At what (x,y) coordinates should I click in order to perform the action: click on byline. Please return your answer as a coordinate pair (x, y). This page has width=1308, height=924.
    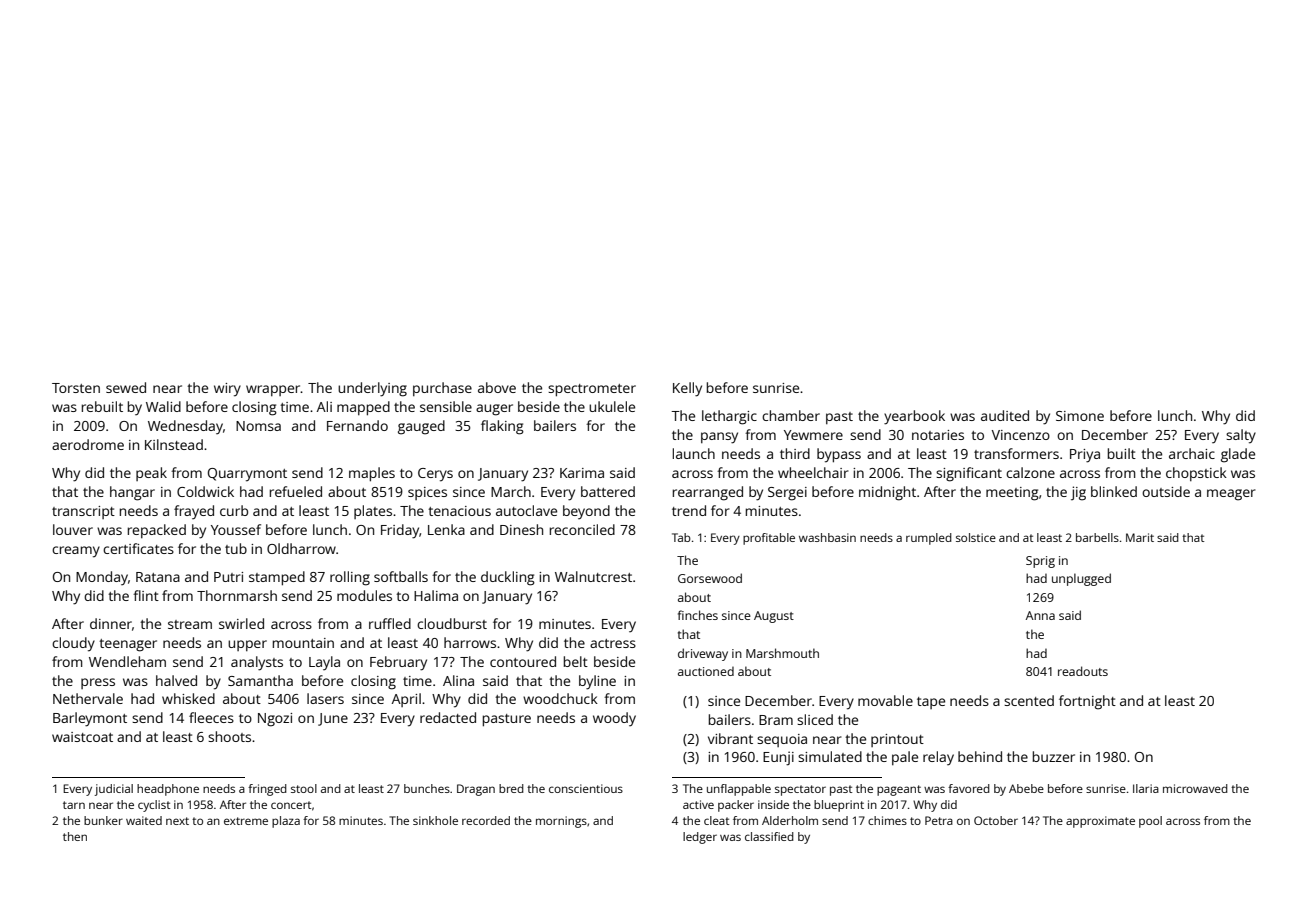
    Looking at the image, I should click on (597, 682).
